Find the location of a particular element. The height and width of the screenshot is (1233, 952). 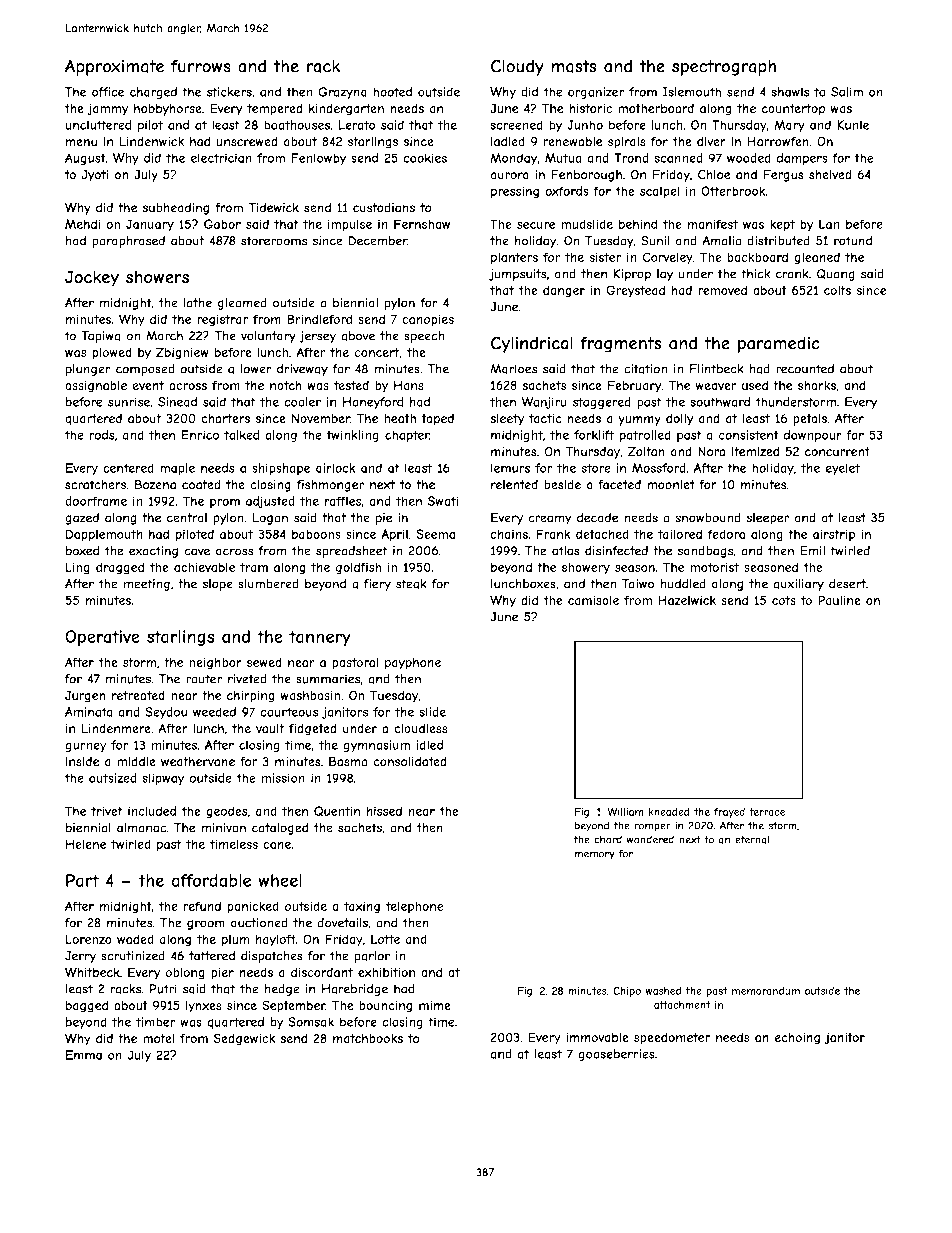

sharks is located at coordinates (817, 385).
